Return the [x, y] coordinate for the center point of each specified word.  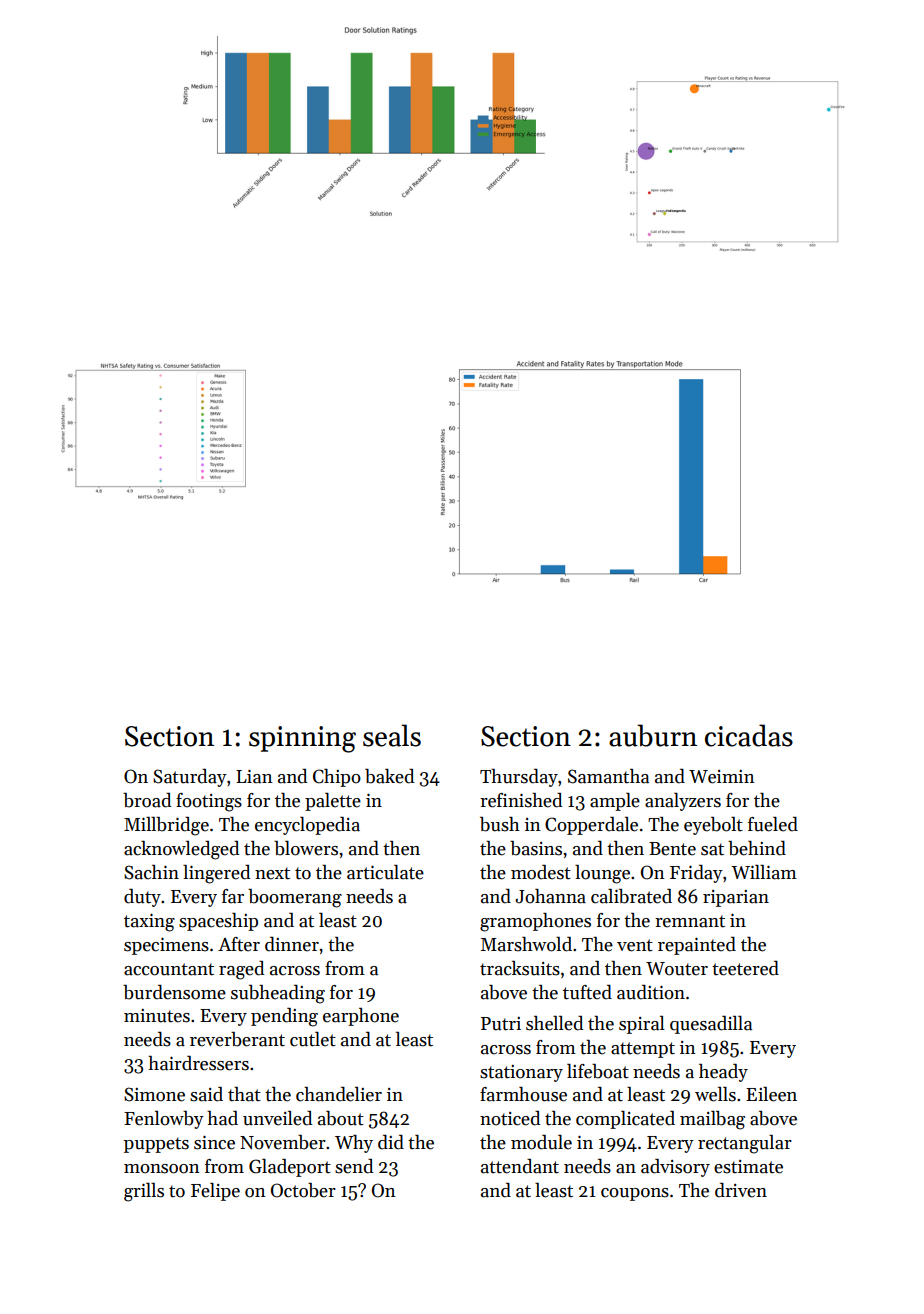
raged [241, 970]
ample [615, 802]
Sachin [151, 872]
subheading [278, 994]
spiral [642, 1025]
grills [144, 1192]
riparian [736, 898]
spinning [302, 739]
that [244, 1094]
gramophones [535, 922]
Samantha [608, 776]
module [541, 1142]
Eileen [771, 1094]
